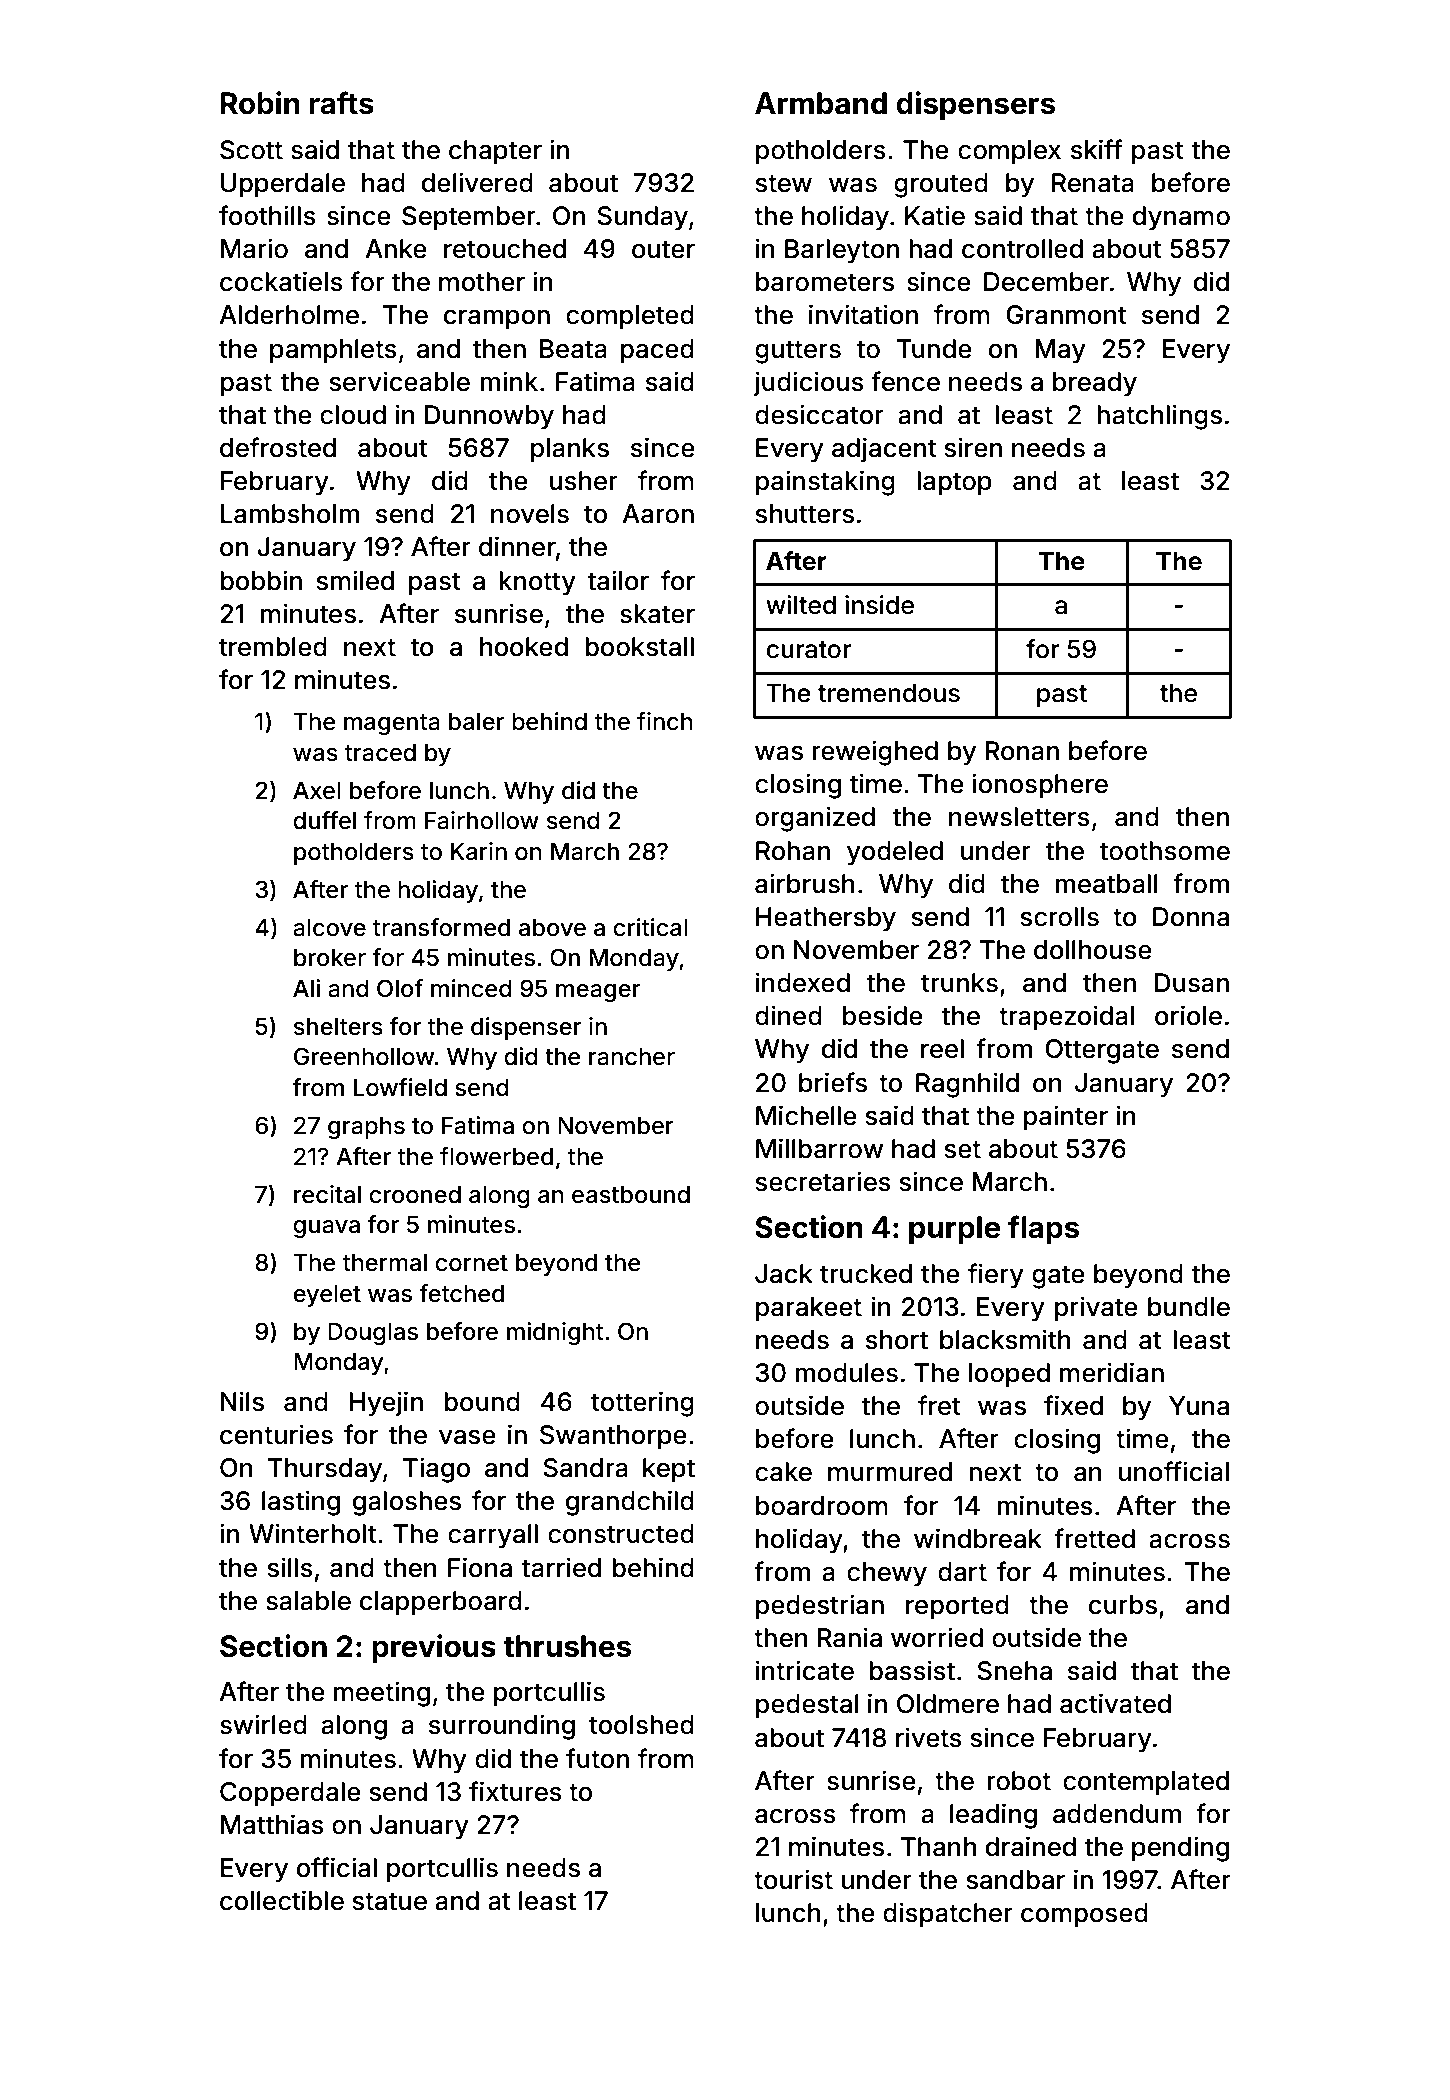 This document has width=1450, height=2100. What do you see at coordinates (1022, 751) in the document?
I see `Ronan` at bounding box center [1022, 751].
